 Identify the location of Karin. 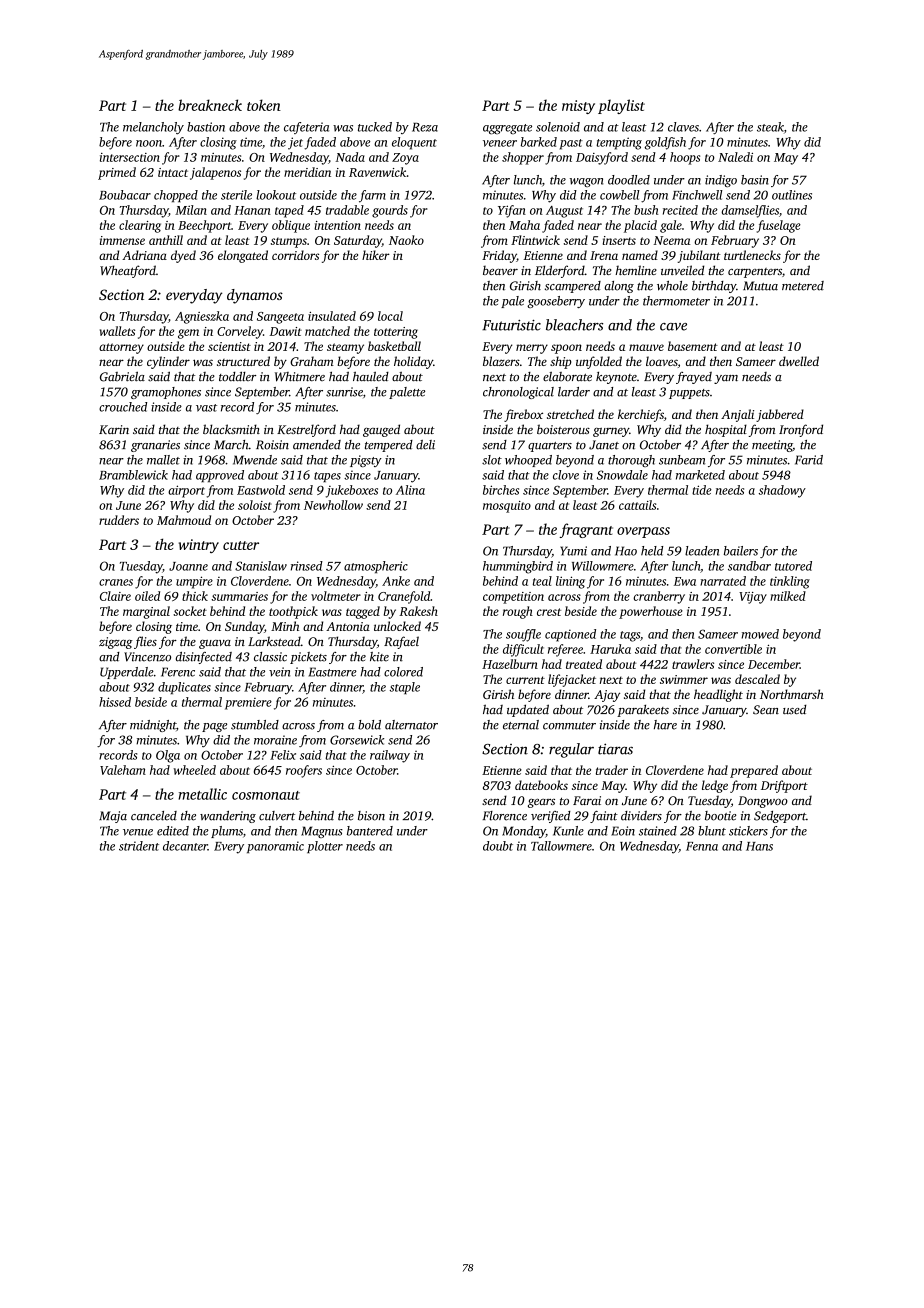
(114, 429).
